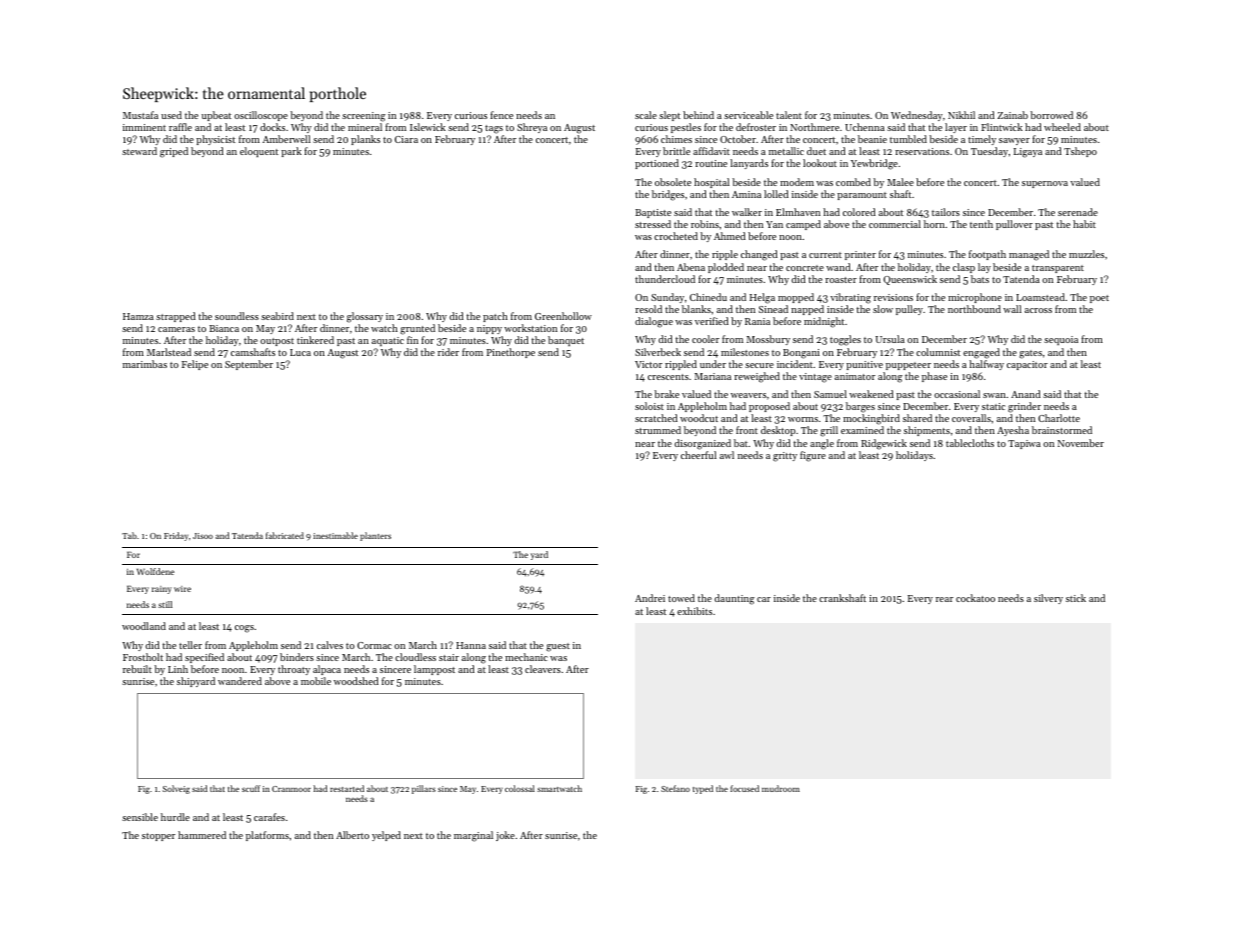 Image resolution: width=1233 pixels, height=952 pixels. What do you see at coordinates (140, 115) in the document?
I see `Mustafa` at bounding box center [140, 115].
